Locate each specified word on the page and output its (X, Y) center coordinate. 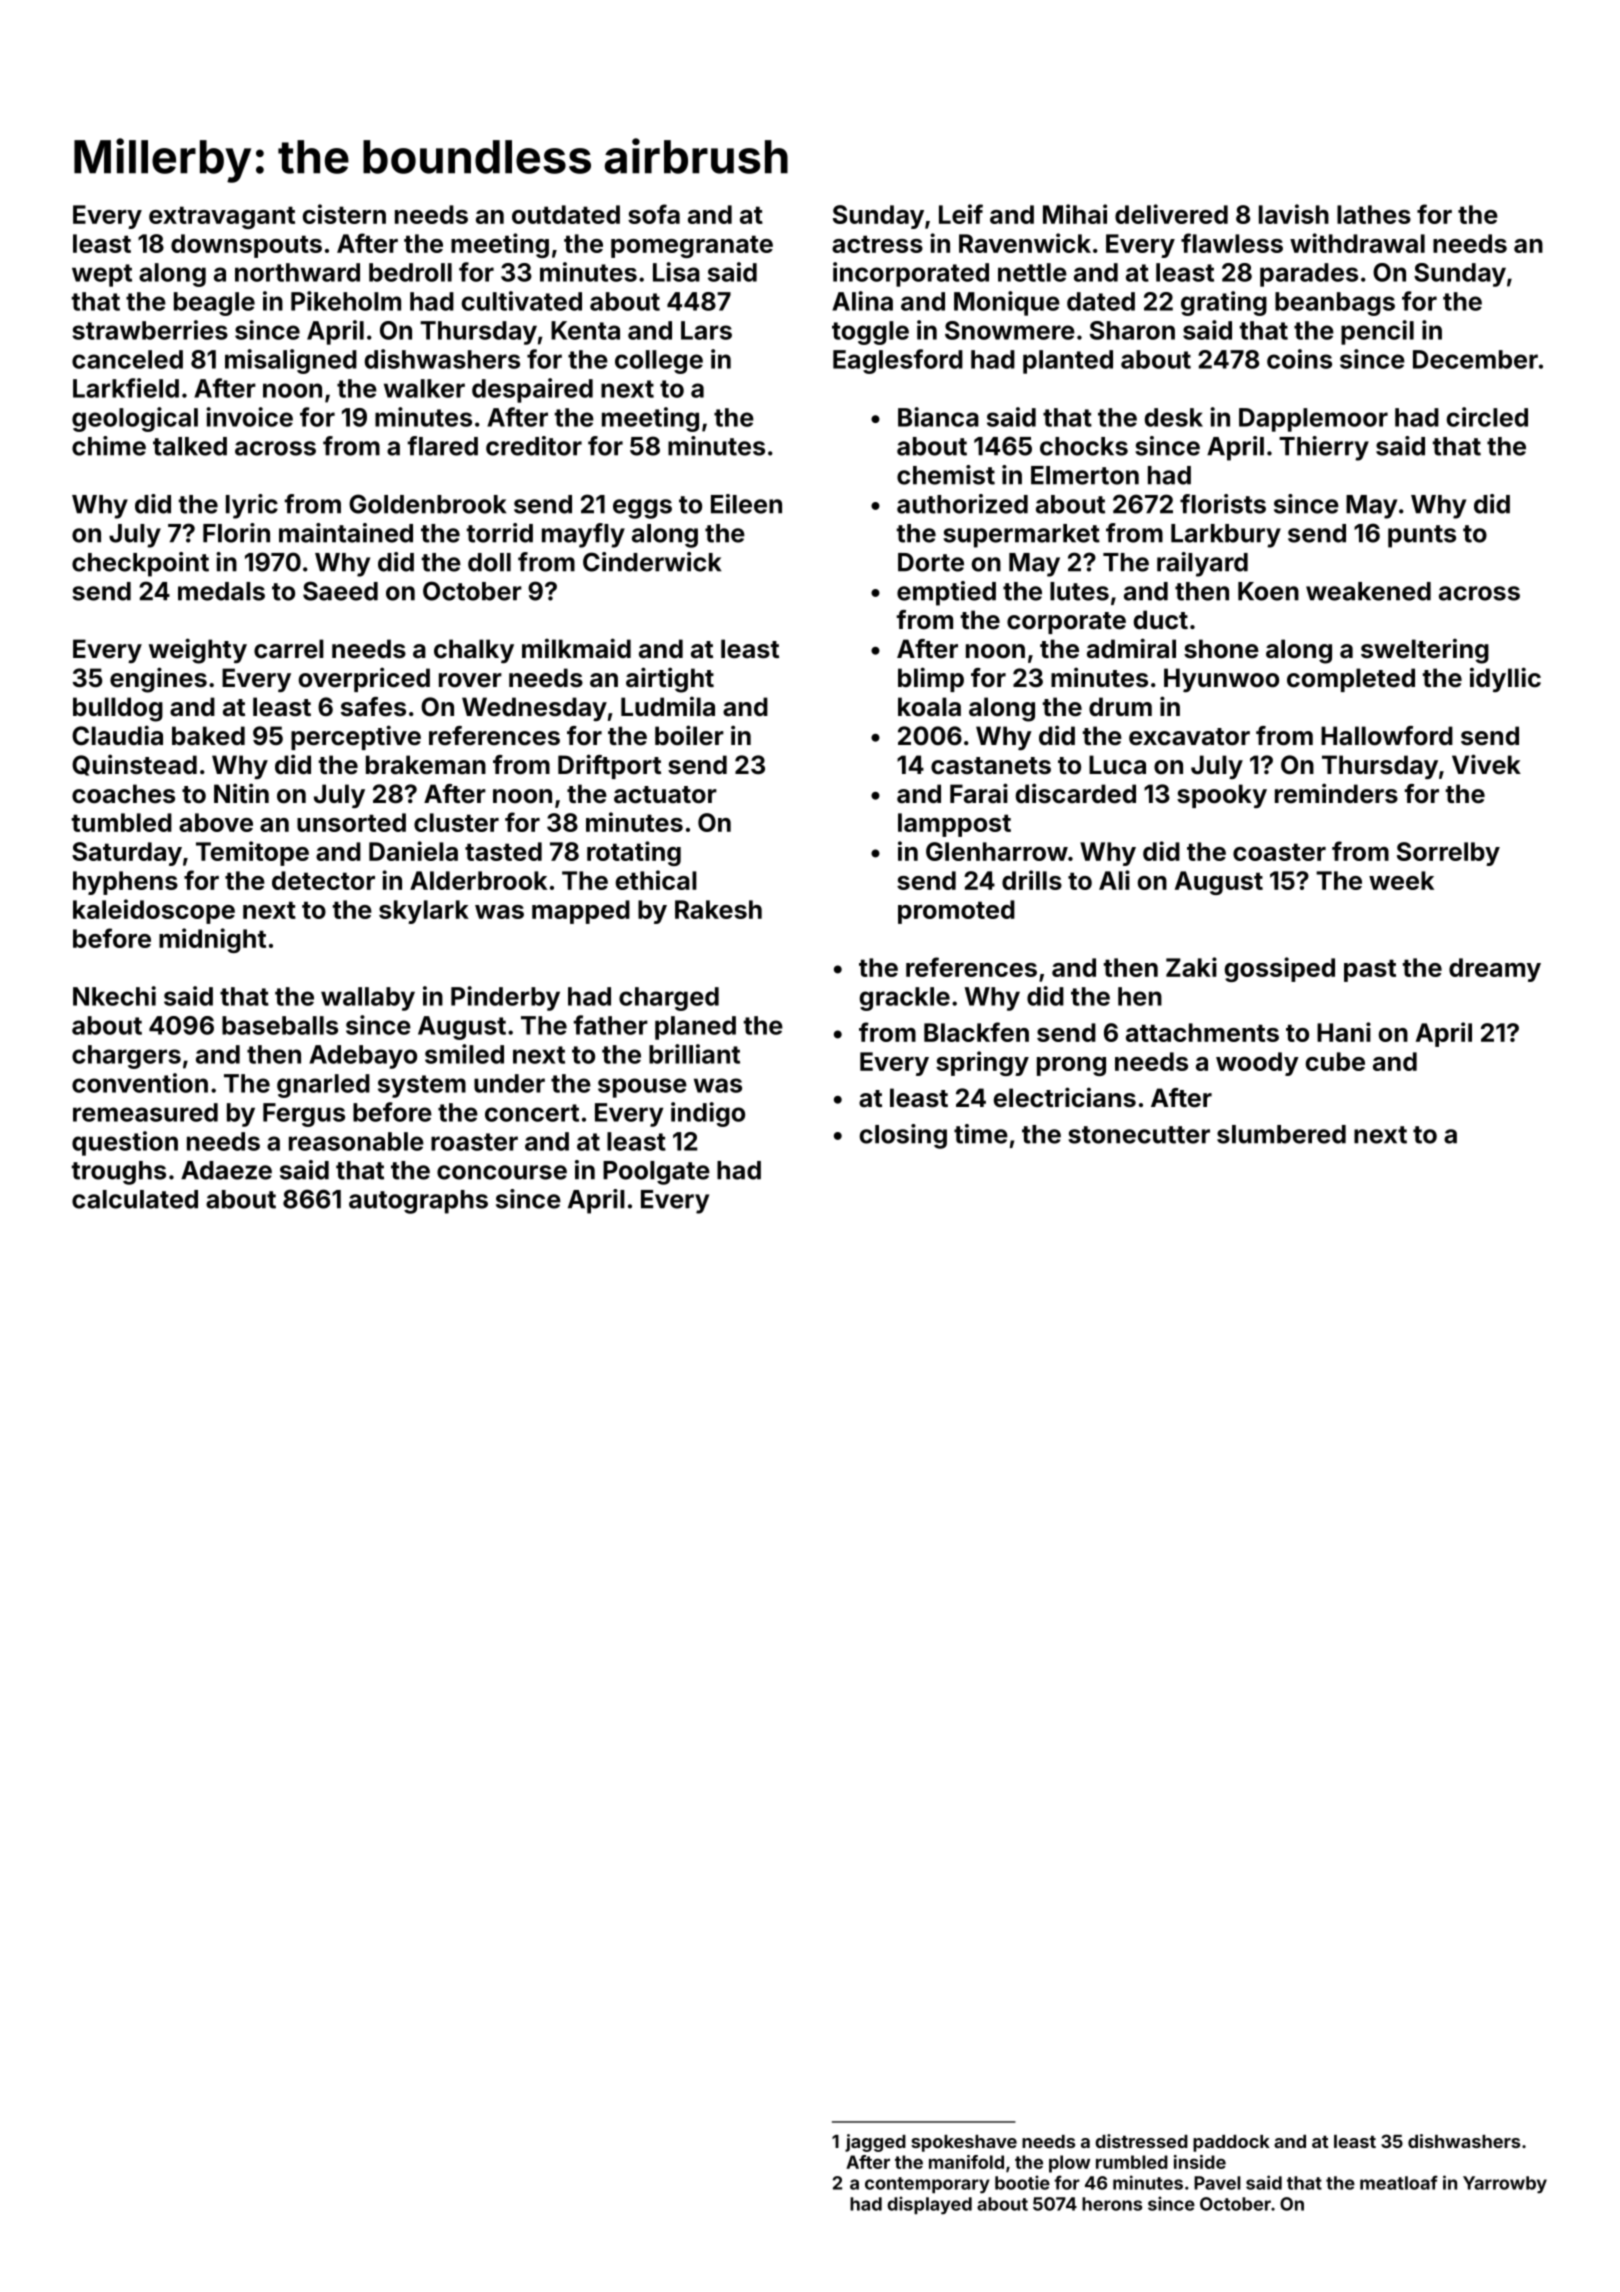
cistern (344, 214)
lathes (1374, 214)
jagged (875, 2143)
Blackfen (976, 1032)
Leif (961, 214)
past (1370, 970)
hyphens (125, 883)
